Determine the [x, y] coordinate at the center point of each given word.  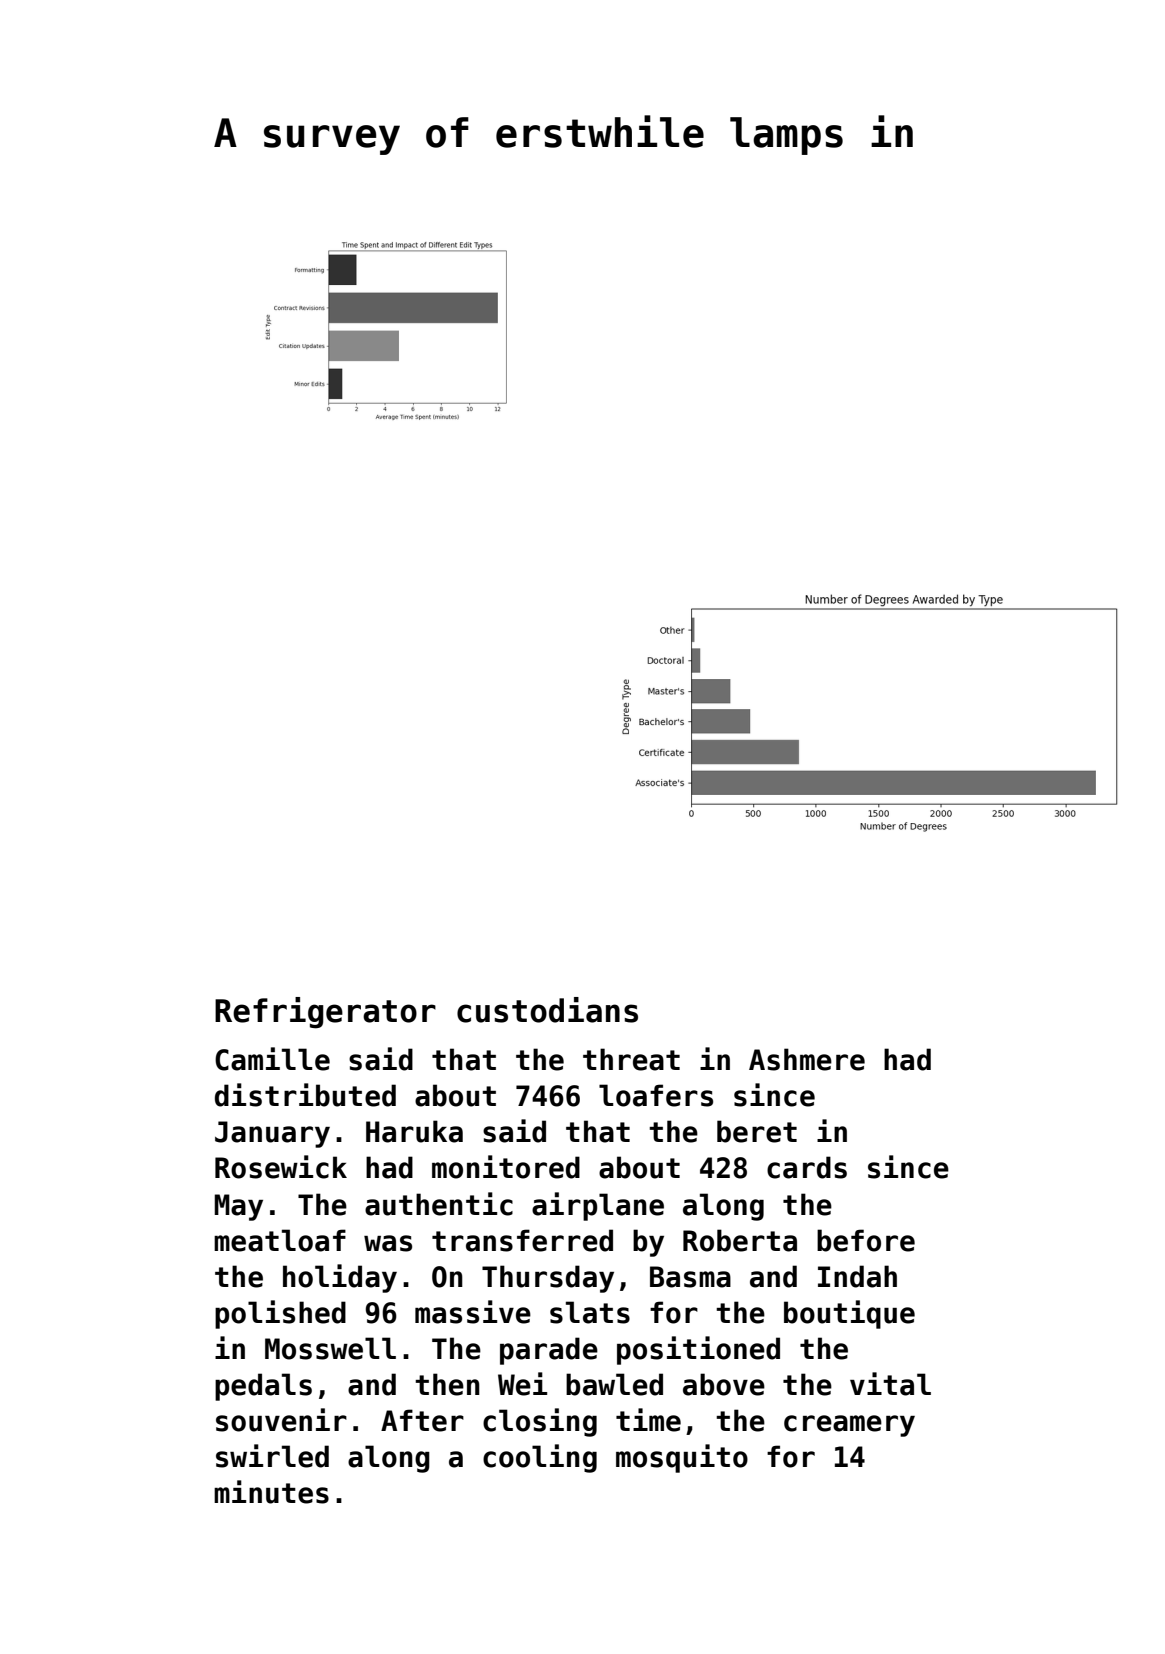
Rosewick [281, 1167]
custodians [547, 1010]
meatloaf [280, 1240]
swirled [272, 1456]
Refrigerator [325, 1013]
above [724, 1384]
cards [807, 1167]
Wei [522, 1384]
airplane [598, 1206]
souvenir [281, 1420]
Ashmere [807, 1059]
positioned [698, 1350]
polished [280, 1314]
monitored [506, 1167]
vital [890, 1384]
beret [757, 1131]
